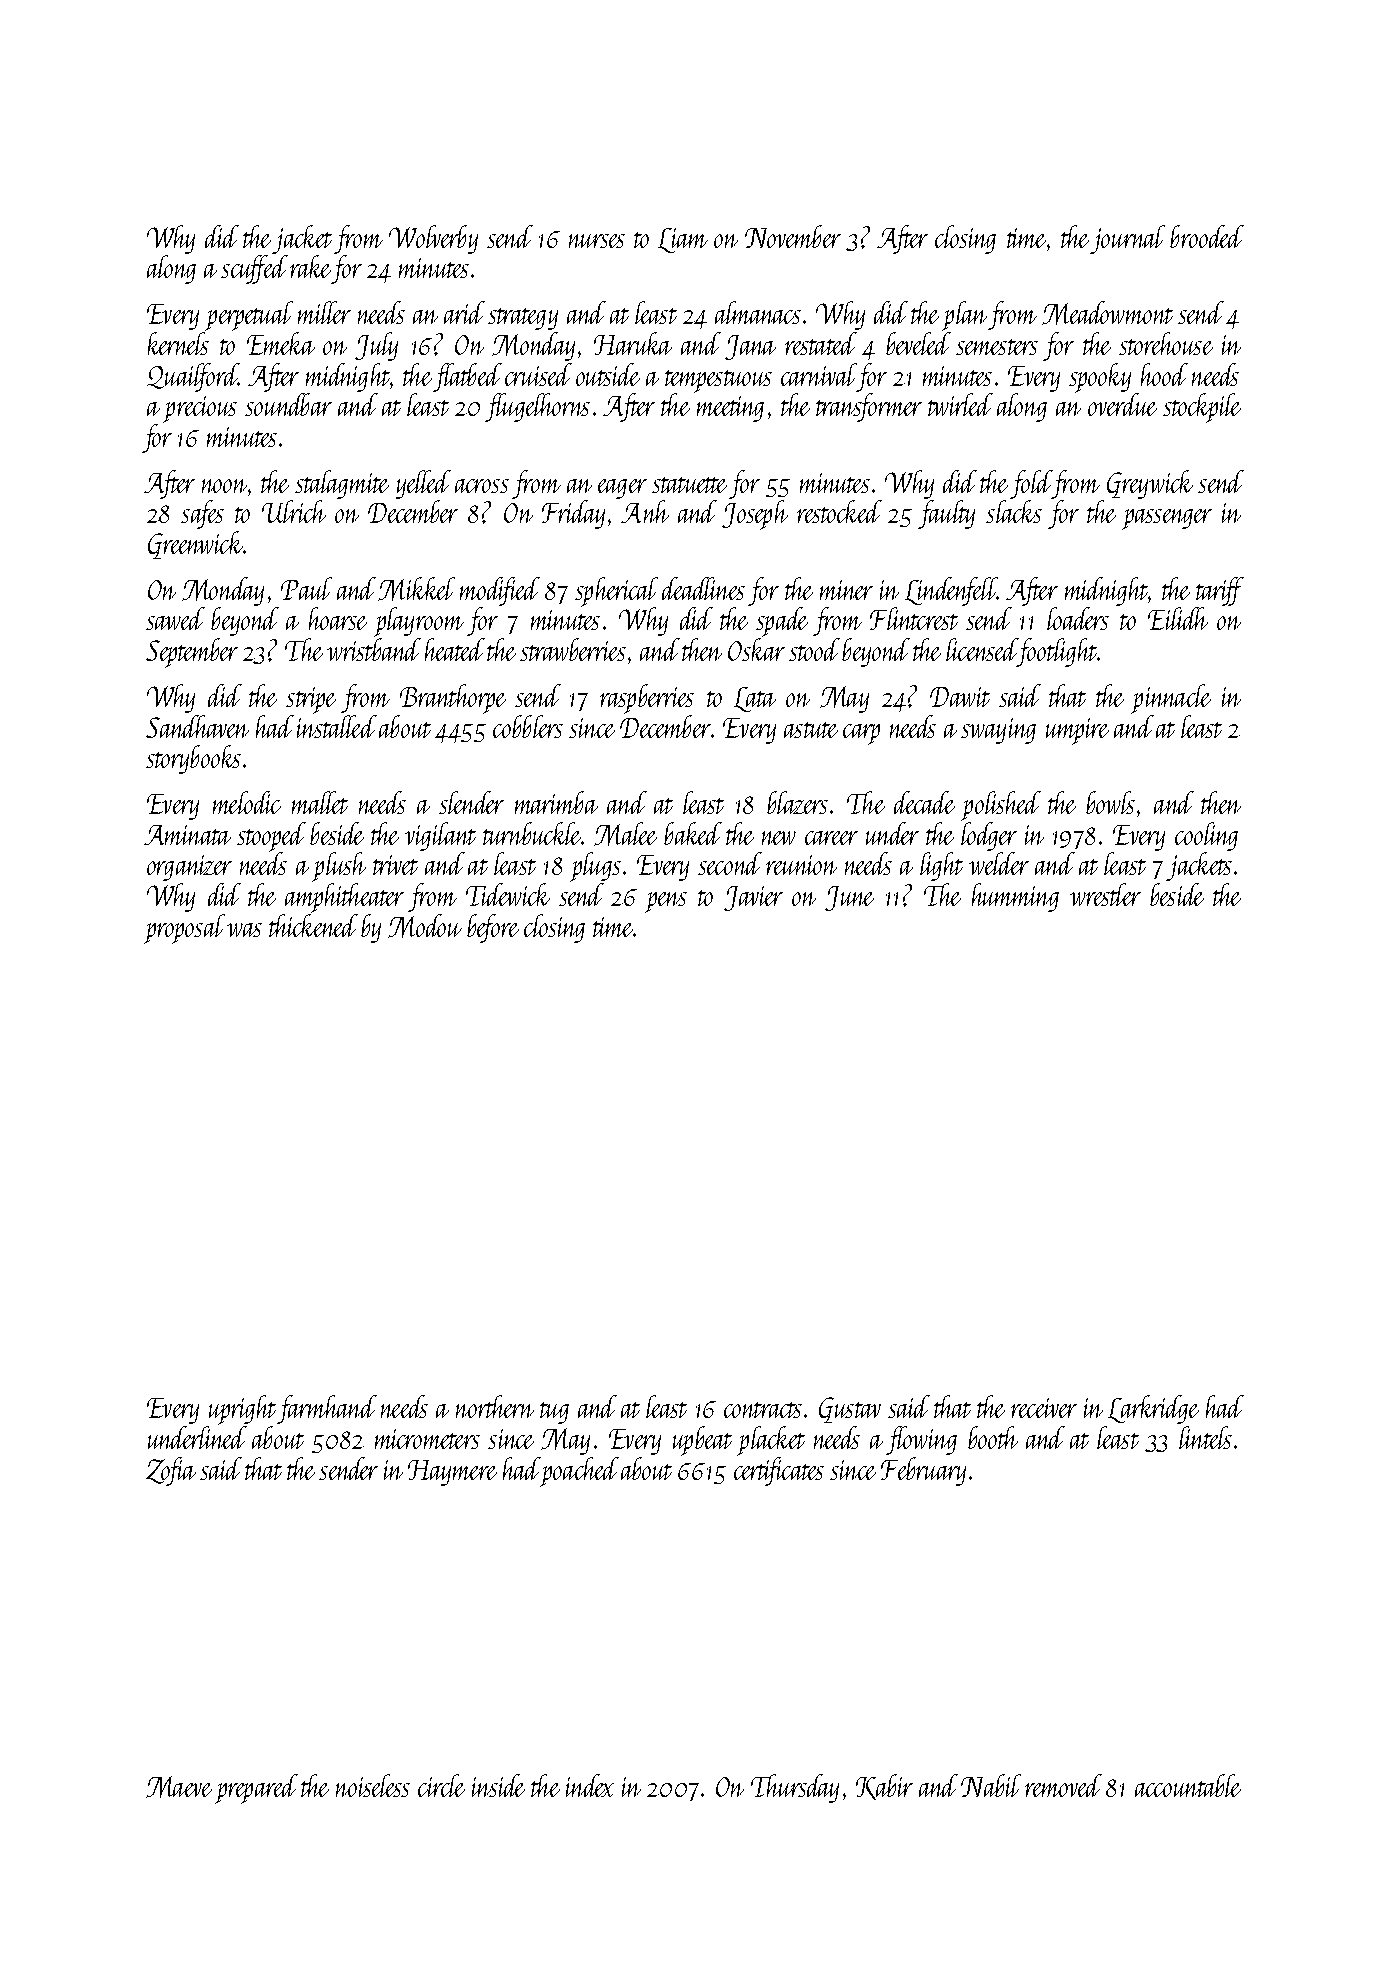 The height and width of the image is (1969, 1386). What do you see at coordinates (1202, 408) in the image?
I see `stockpile` at bounding box center [1202, 408].
